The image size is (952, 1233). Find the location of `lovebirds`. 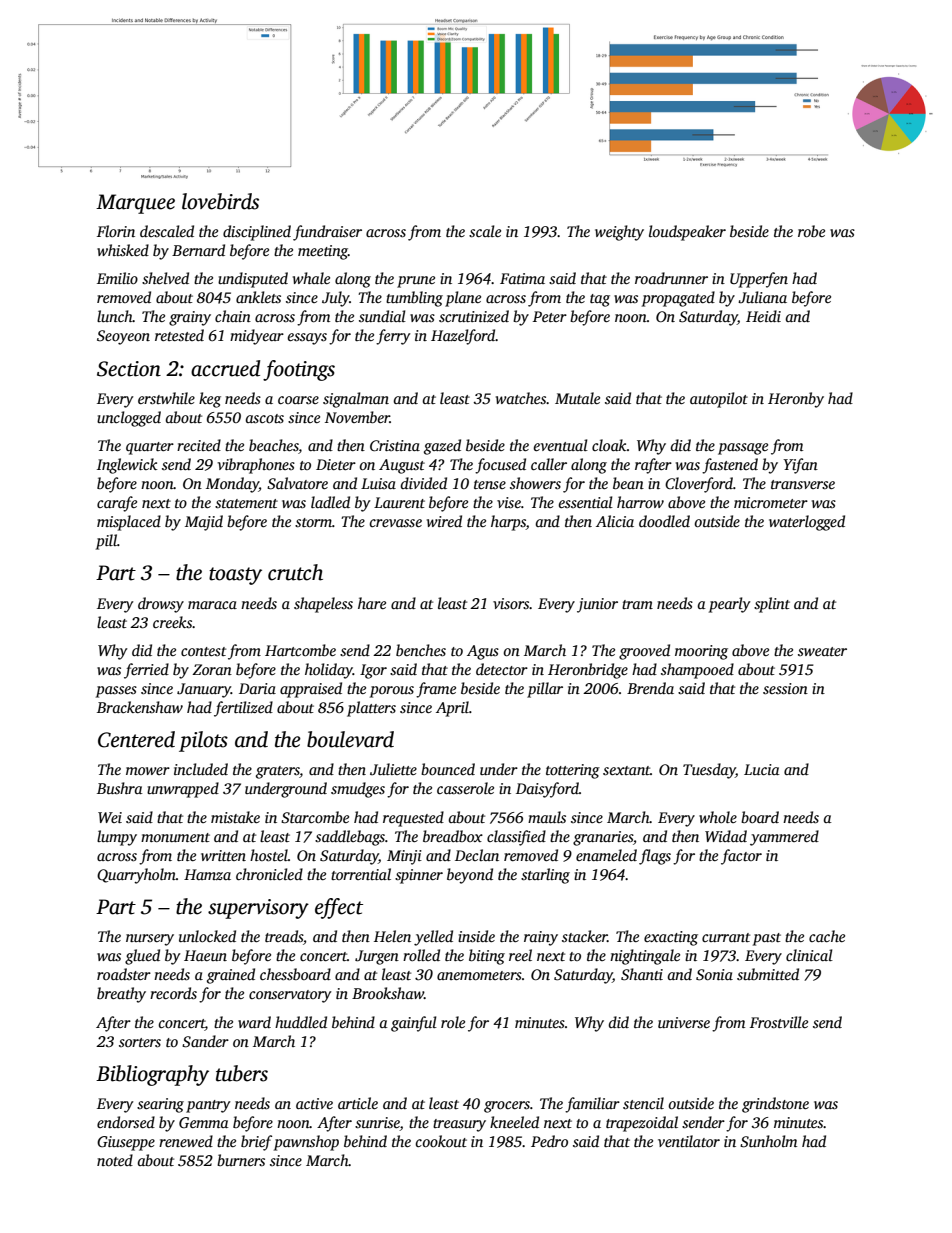

lovebirds is located at coordinates (220, 201).
